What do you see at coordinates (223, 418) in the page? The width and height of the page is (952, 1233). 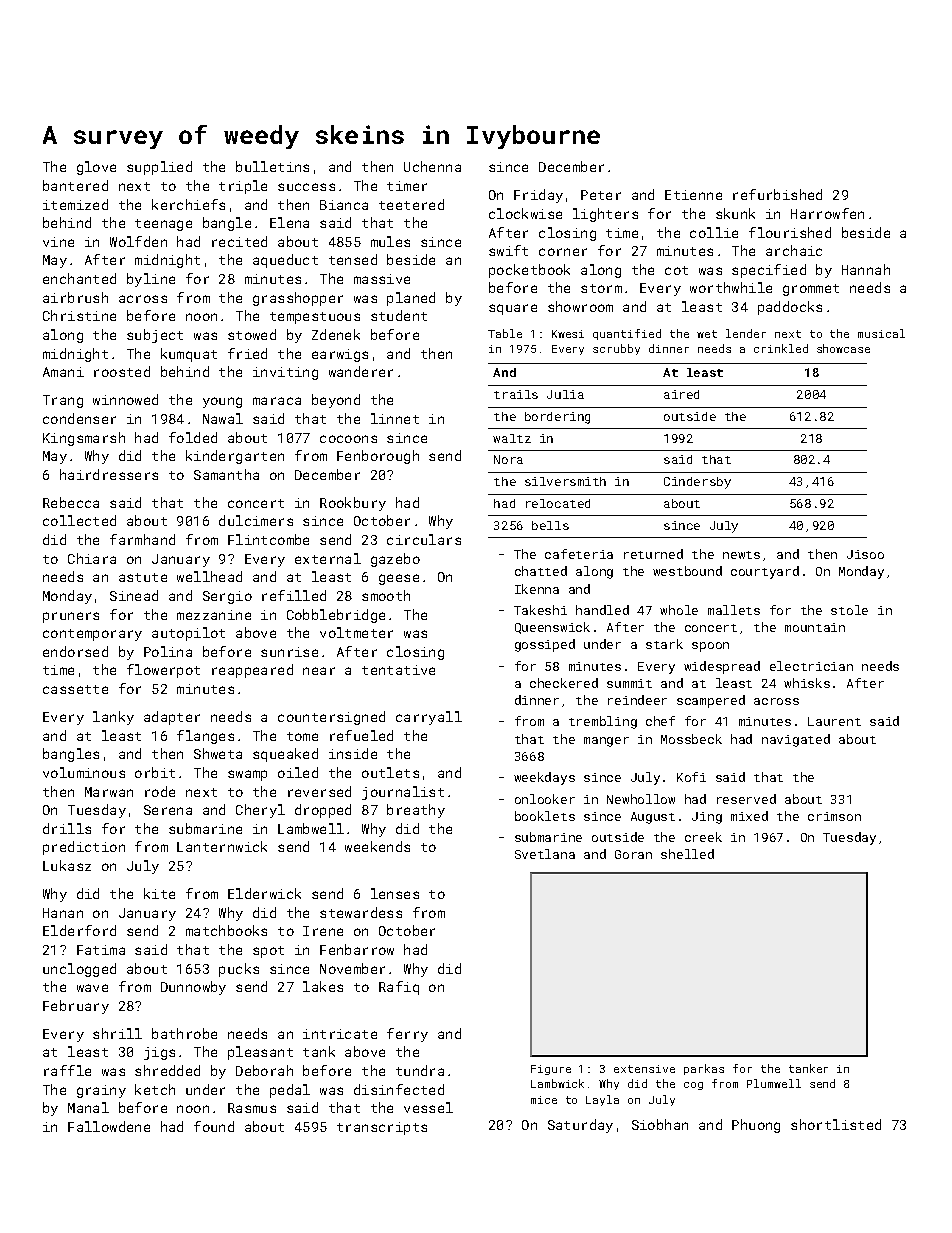 I see `Nawal` at bounding box center [223, 418].
